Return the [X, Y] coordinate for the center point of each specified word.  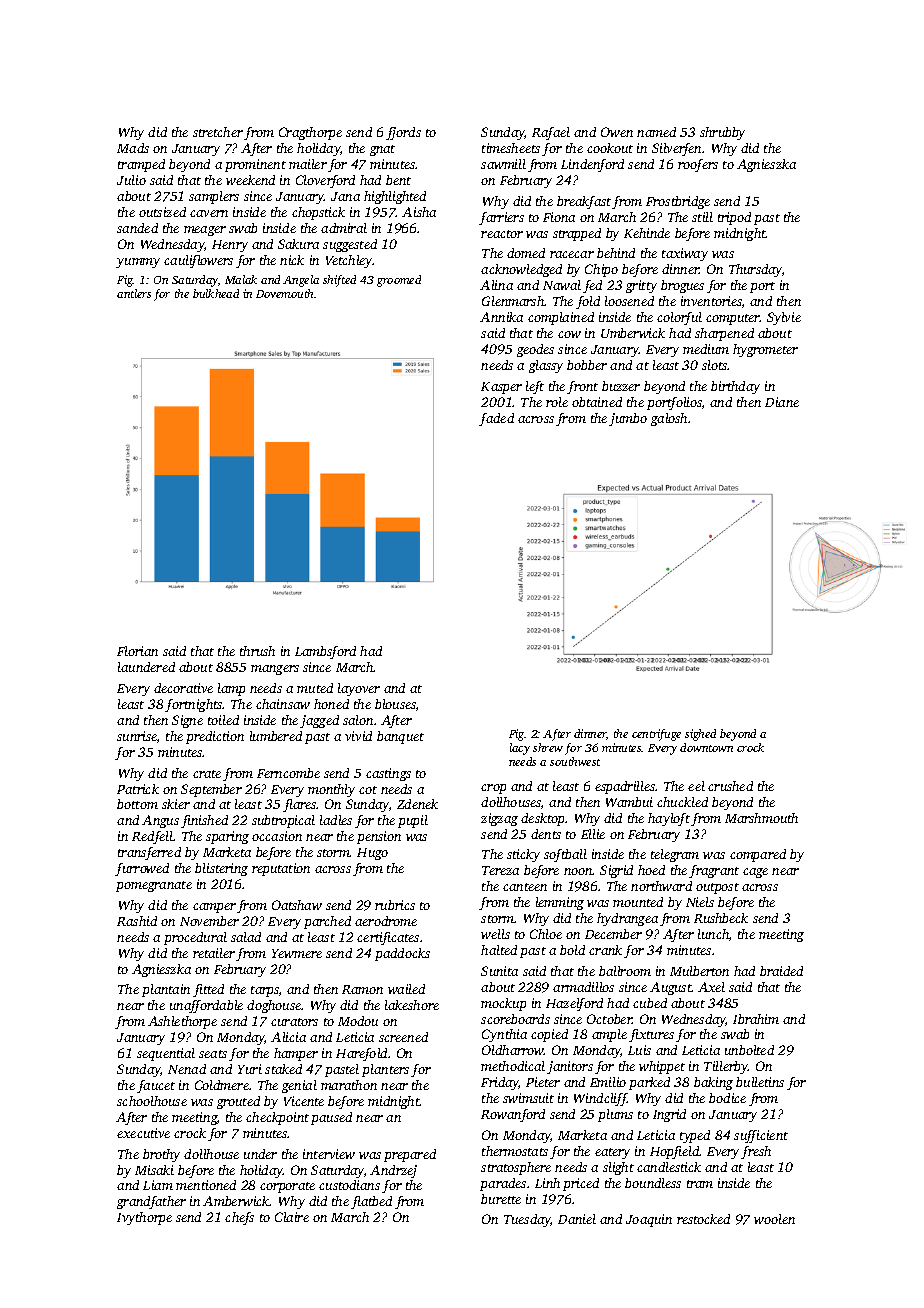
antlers [134, 293]
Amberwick [236, 1201]
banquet [400, 737]
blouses [395, 704]
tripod [734, 218]
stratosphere [516, 1168]
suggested [350, 245]
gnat [382, 150]
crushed [730, 786]
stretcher [218, 132]
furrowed [142, 869]
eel [696, 786]
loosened [629, 301]
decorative [183, 688]
